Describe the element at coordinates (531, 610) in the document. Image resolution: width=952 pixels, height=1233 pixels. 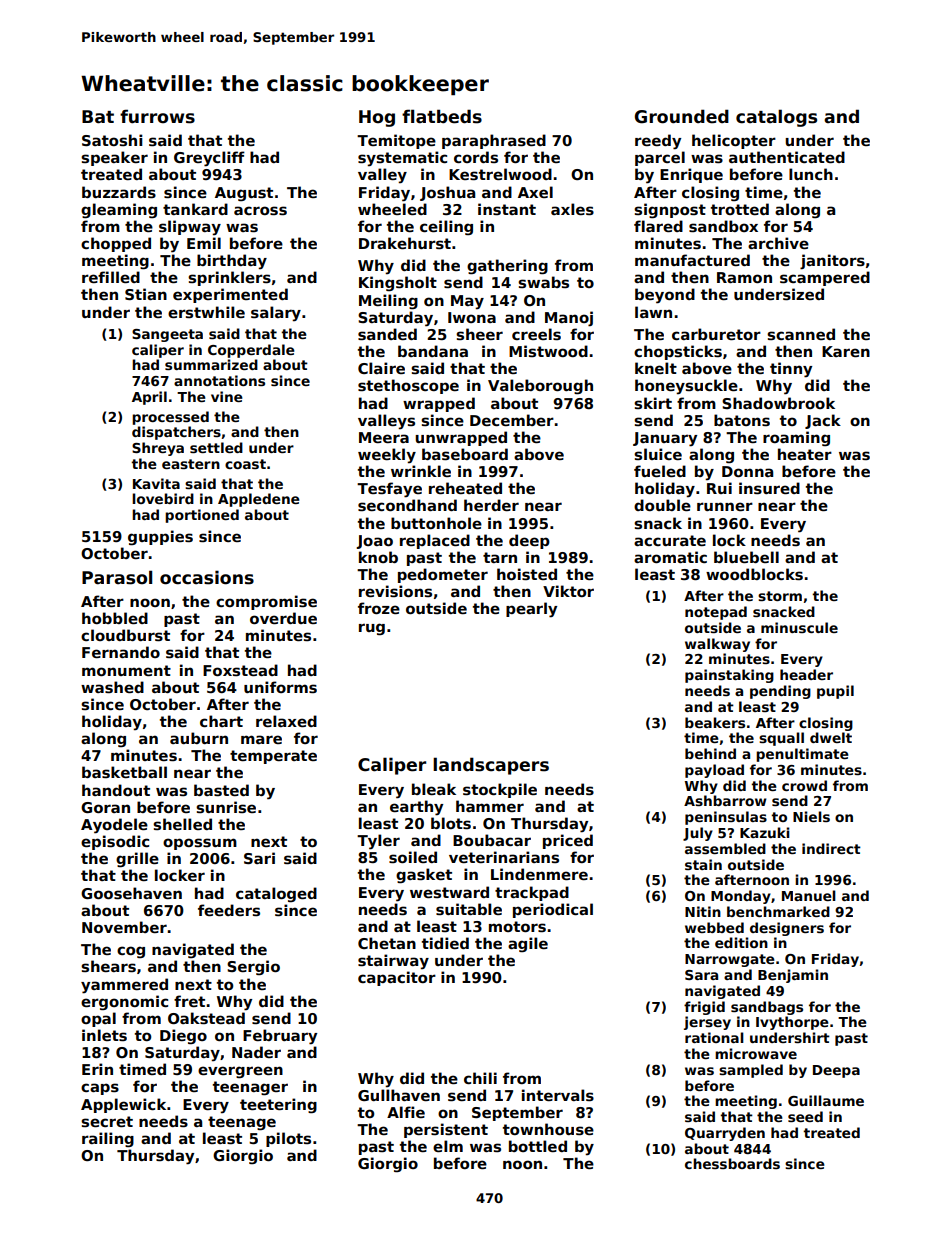
I see `pearly` at that location.
